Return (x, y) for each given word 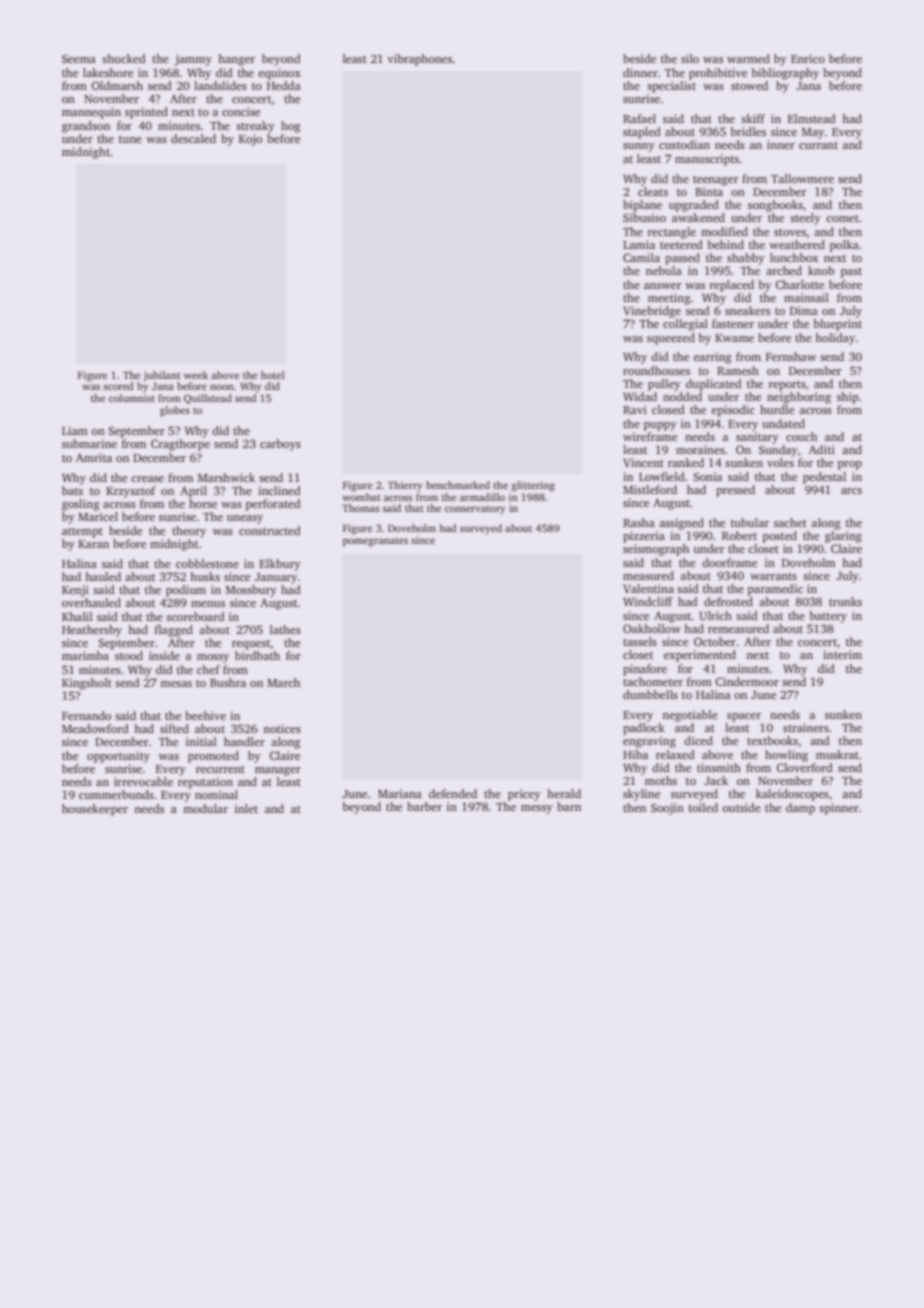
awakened (698, 217)
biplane (642, 206)
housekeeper (95, 810)
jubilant (162, 376)
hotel (273, 375)
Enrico (808, 58)
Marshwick (226, 477)
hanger (236, 60)
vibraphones (419, 60)
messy (537, 809)
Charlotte (799, 284)
